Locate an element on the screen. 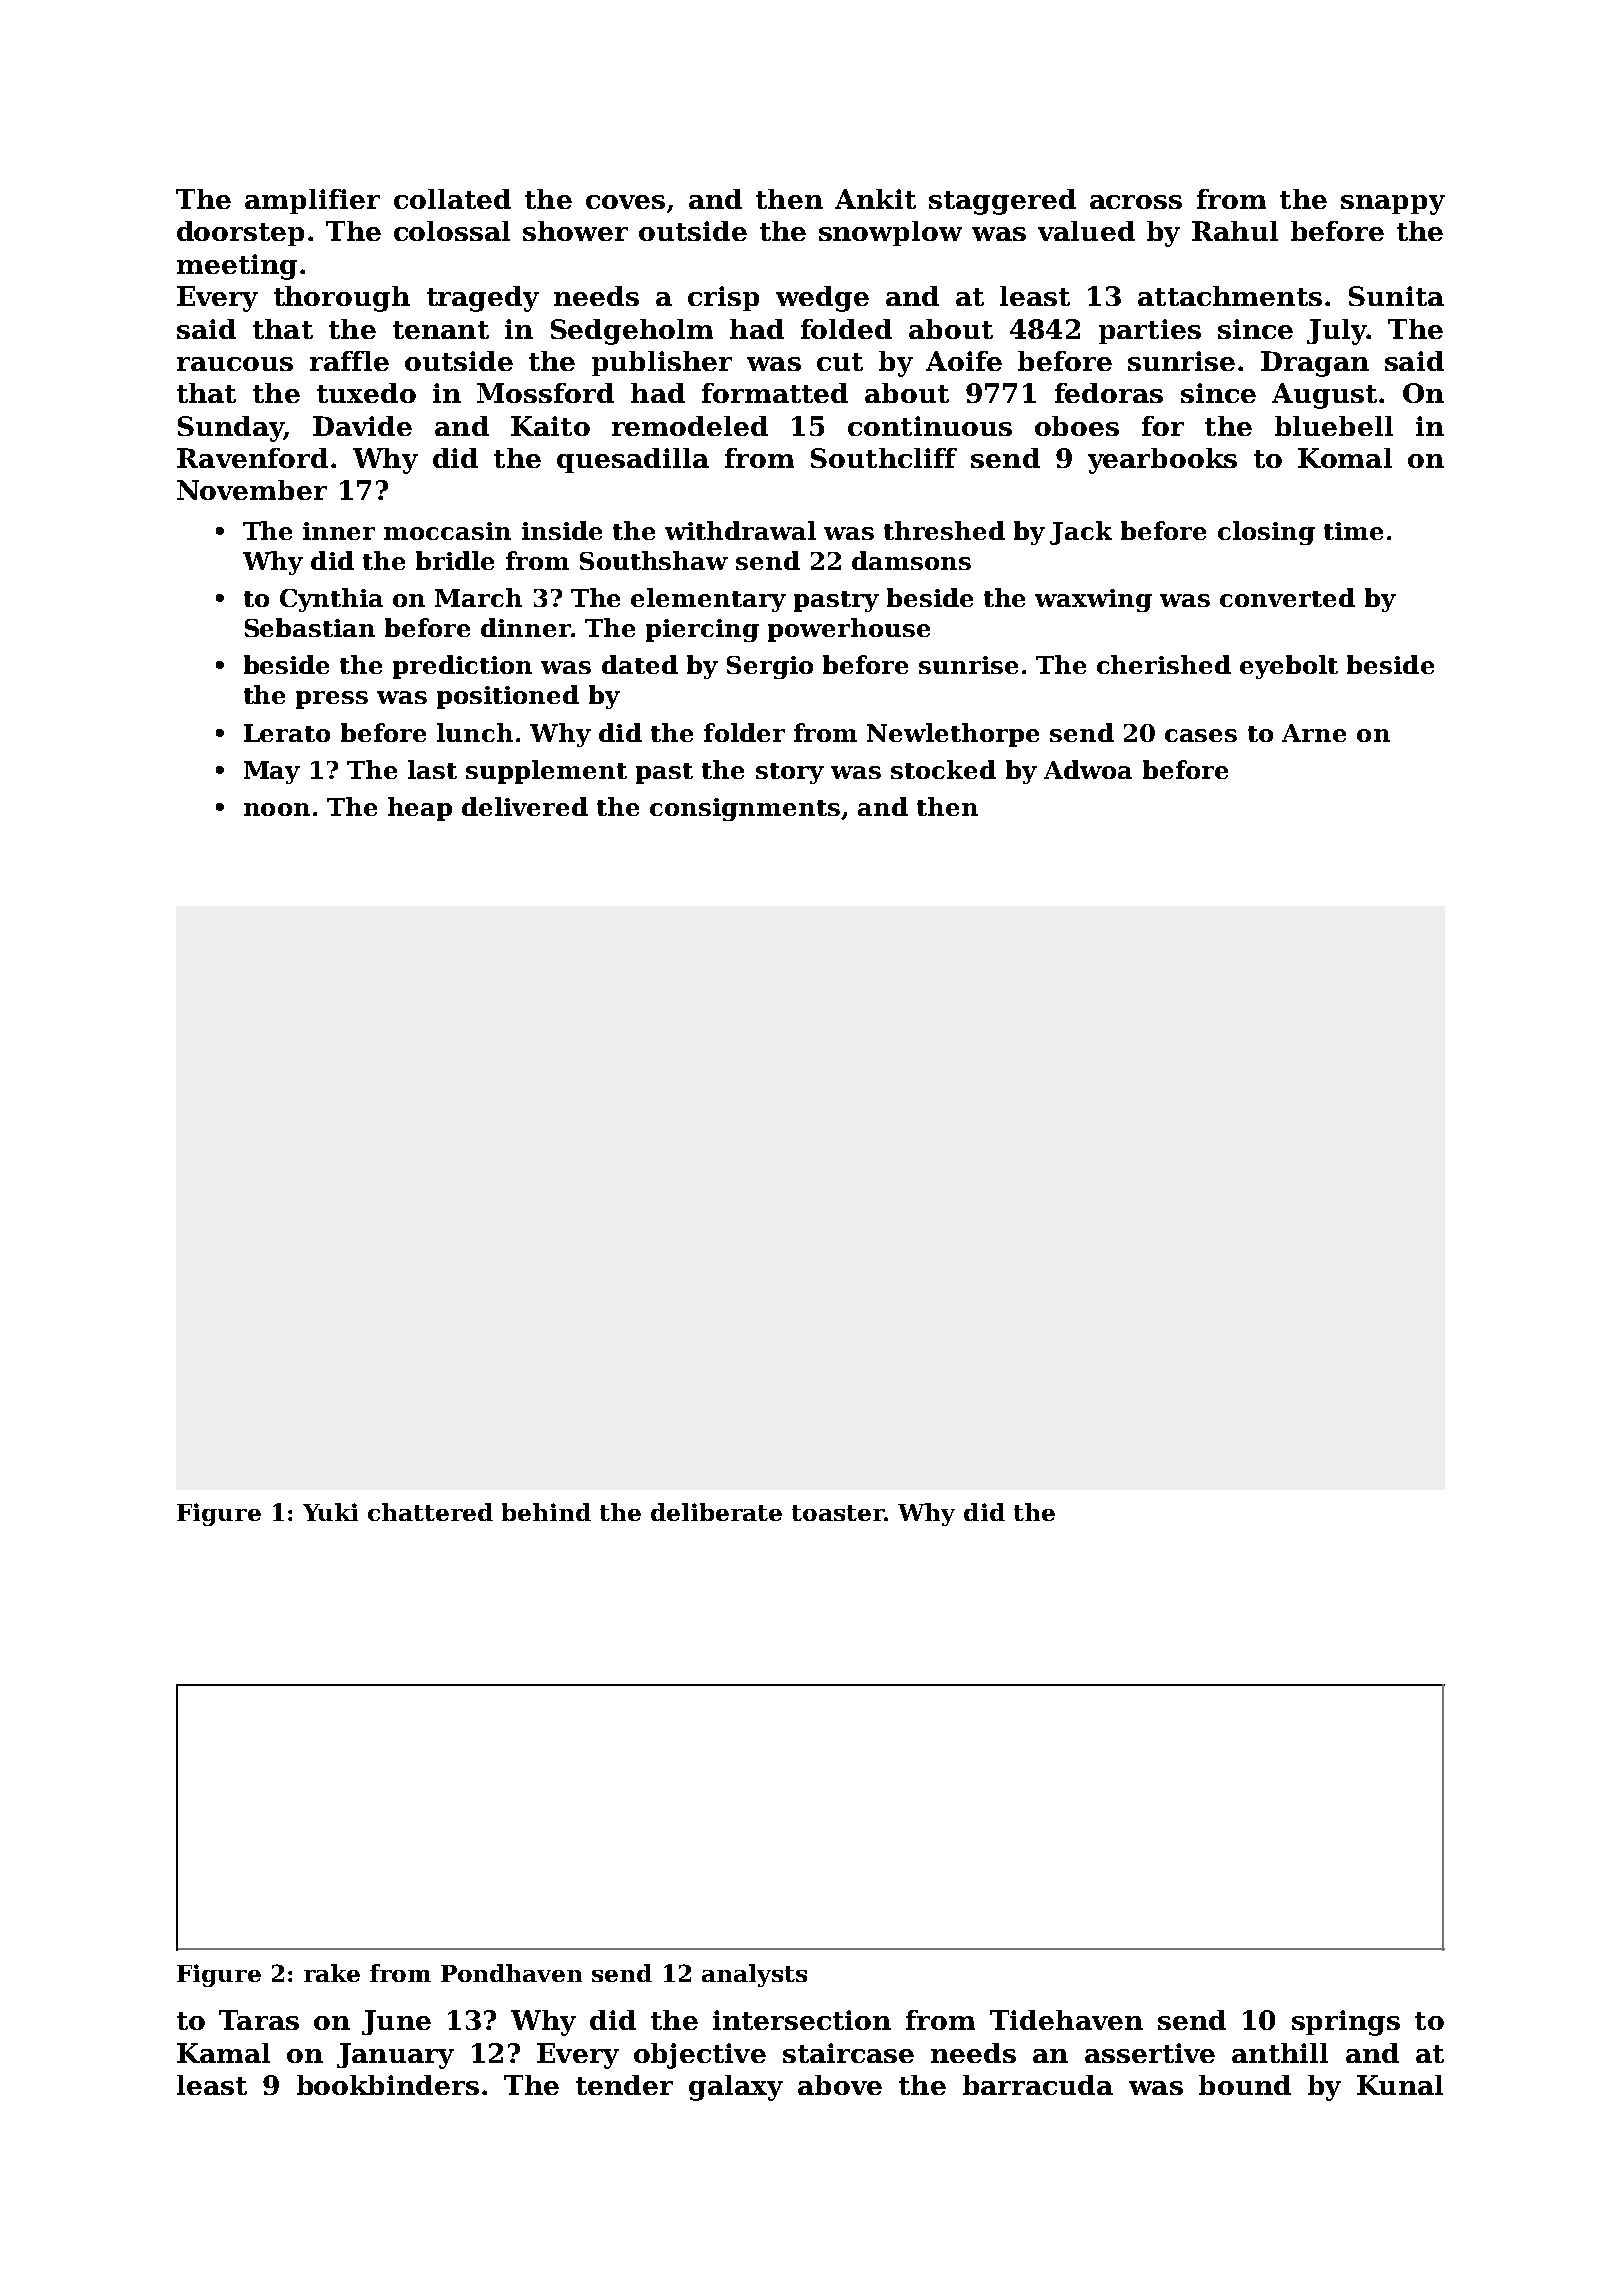  Ankit is located at coordinates (875, 199).
